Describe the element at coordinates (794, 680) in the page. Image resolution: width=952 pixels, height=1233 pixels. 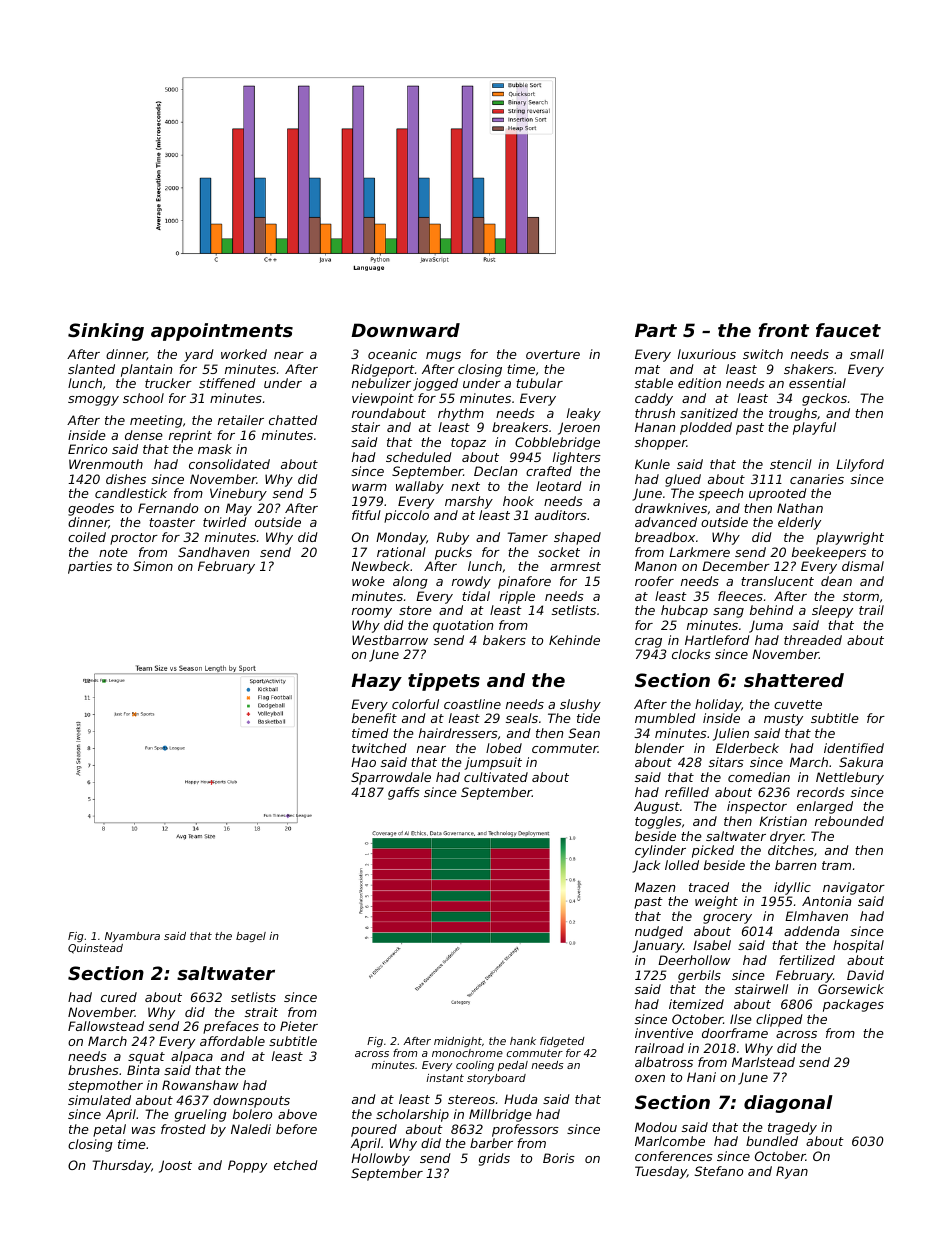
I see `shattered` at that location.
